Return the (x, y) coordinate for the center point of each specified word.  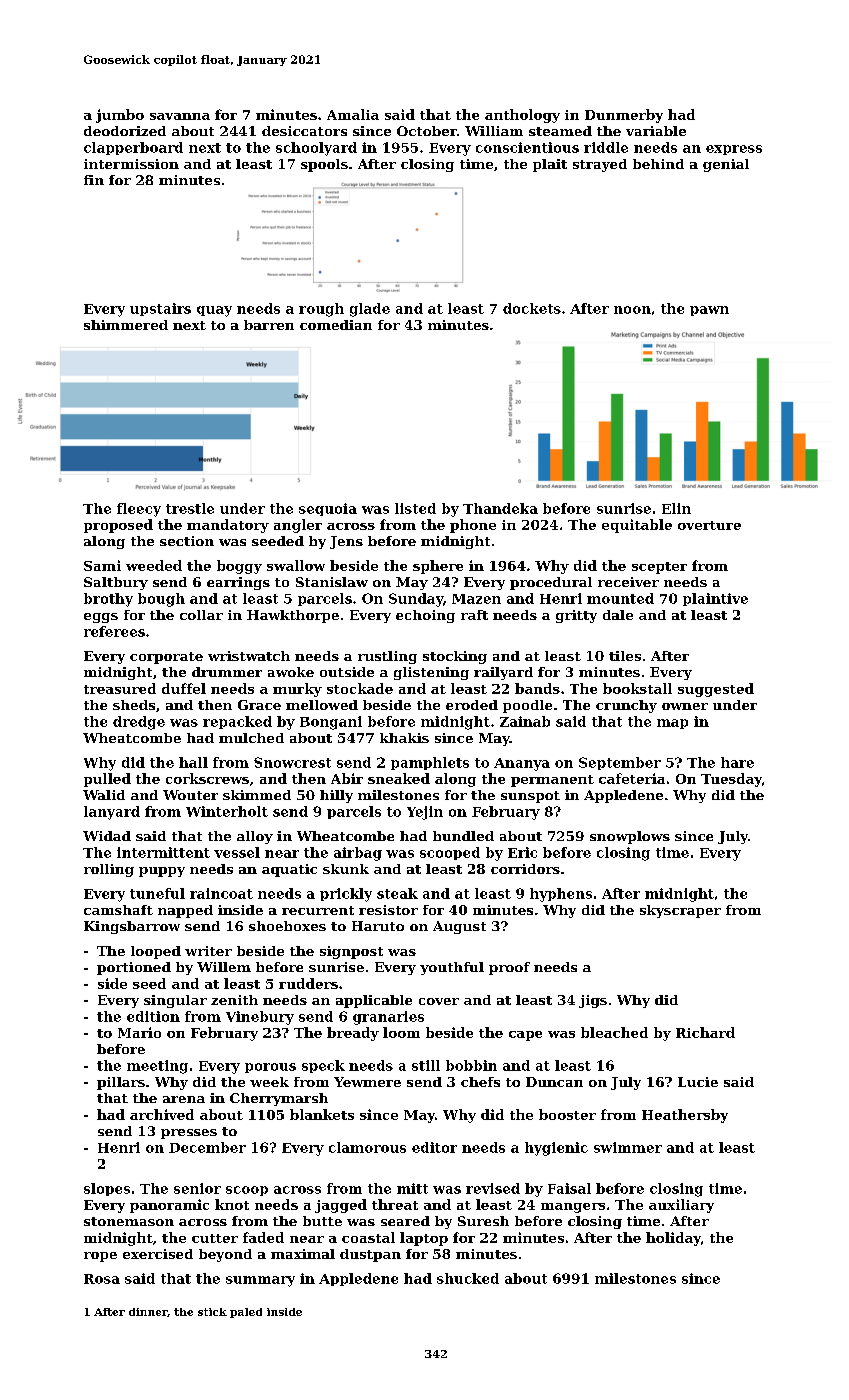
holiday (673, 1239)
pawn (709, 311)
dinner (148, 1312)
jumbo (120, 116)
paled (246, 1313)
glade (370, 310)
